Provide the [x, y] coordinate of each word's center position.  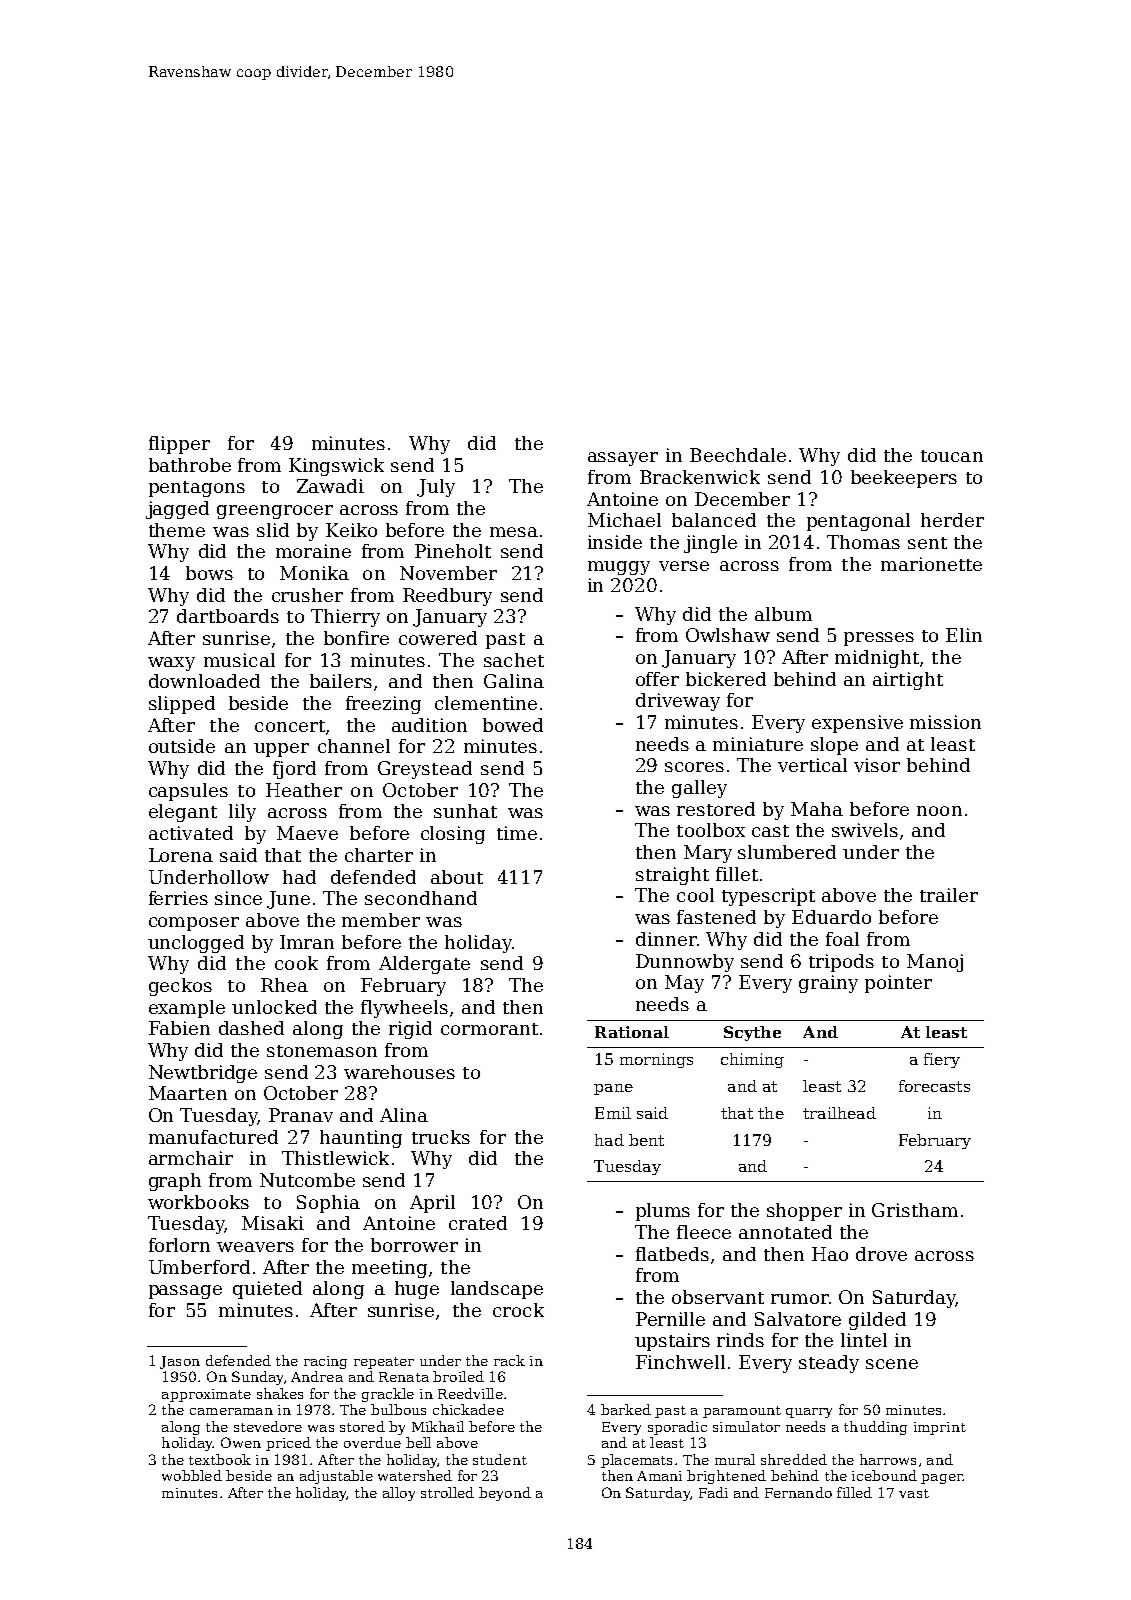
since [238, 898]
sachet [514, 660]
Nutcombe [307, 1180]
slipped [182, 705]
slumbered [787, 852]
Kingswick [336, 467]
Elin [964, 635]
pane [613, 1089]
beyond [505, 1494]
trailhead [839, 1113]
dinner [666, 939]
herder [952, 520]
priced [288, 1444]
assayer [623, 459]
